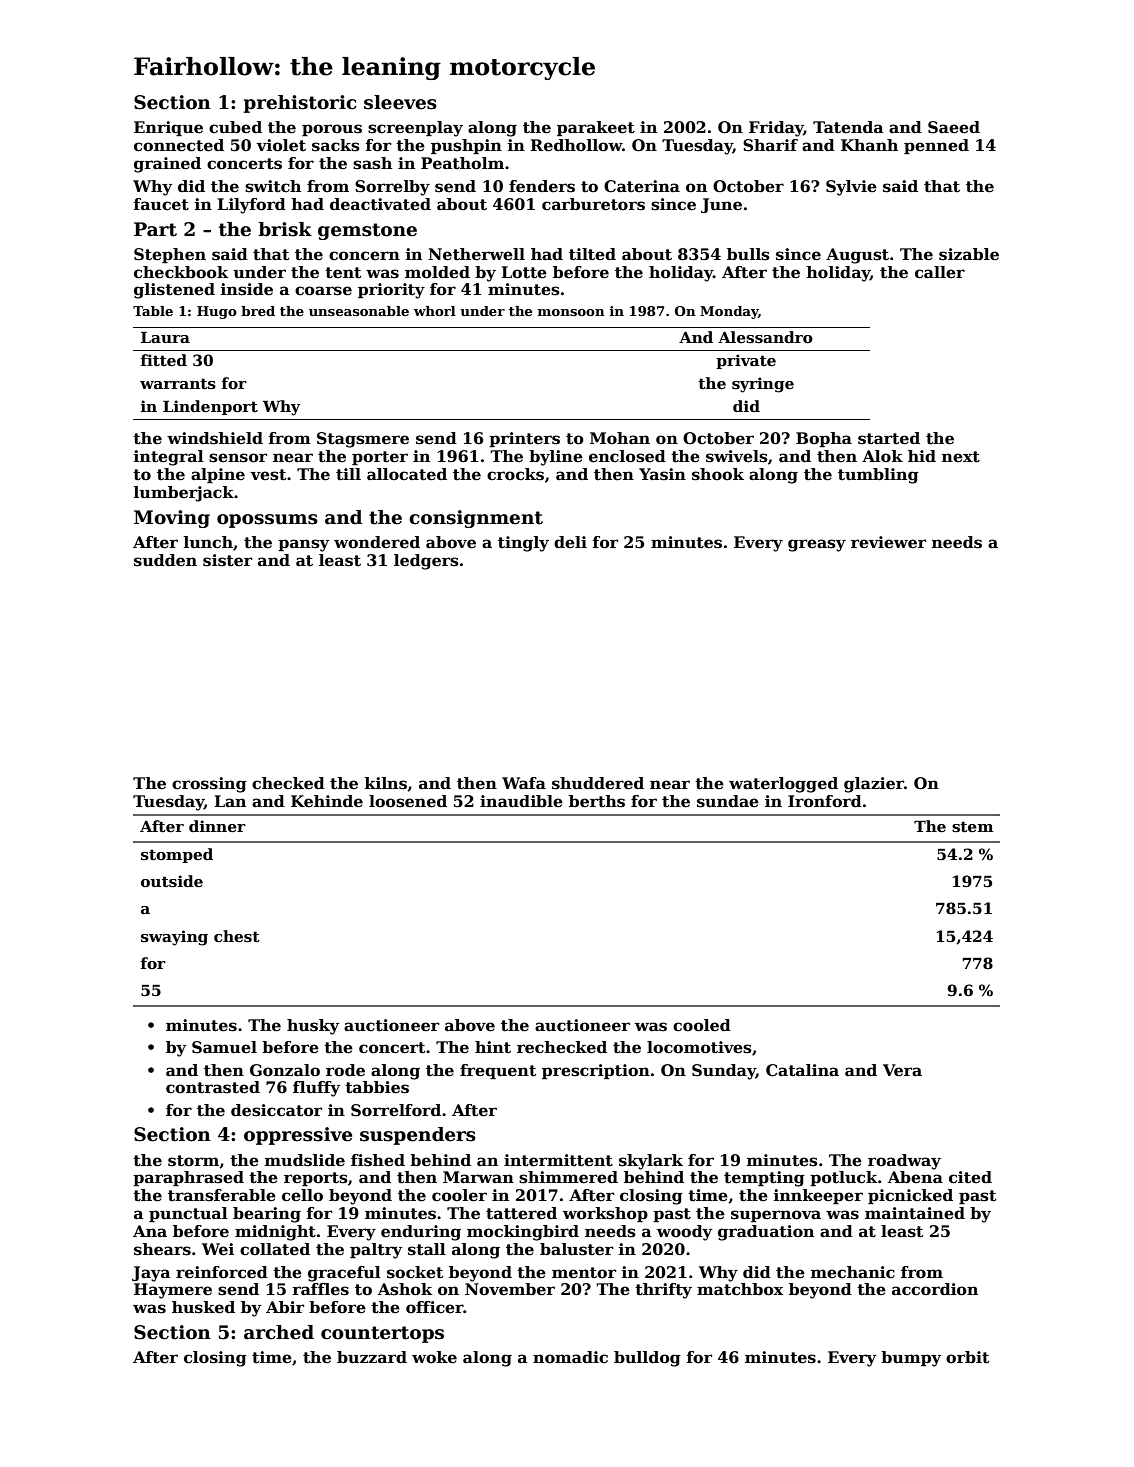  I want to click on caller, so click(940, 272).
